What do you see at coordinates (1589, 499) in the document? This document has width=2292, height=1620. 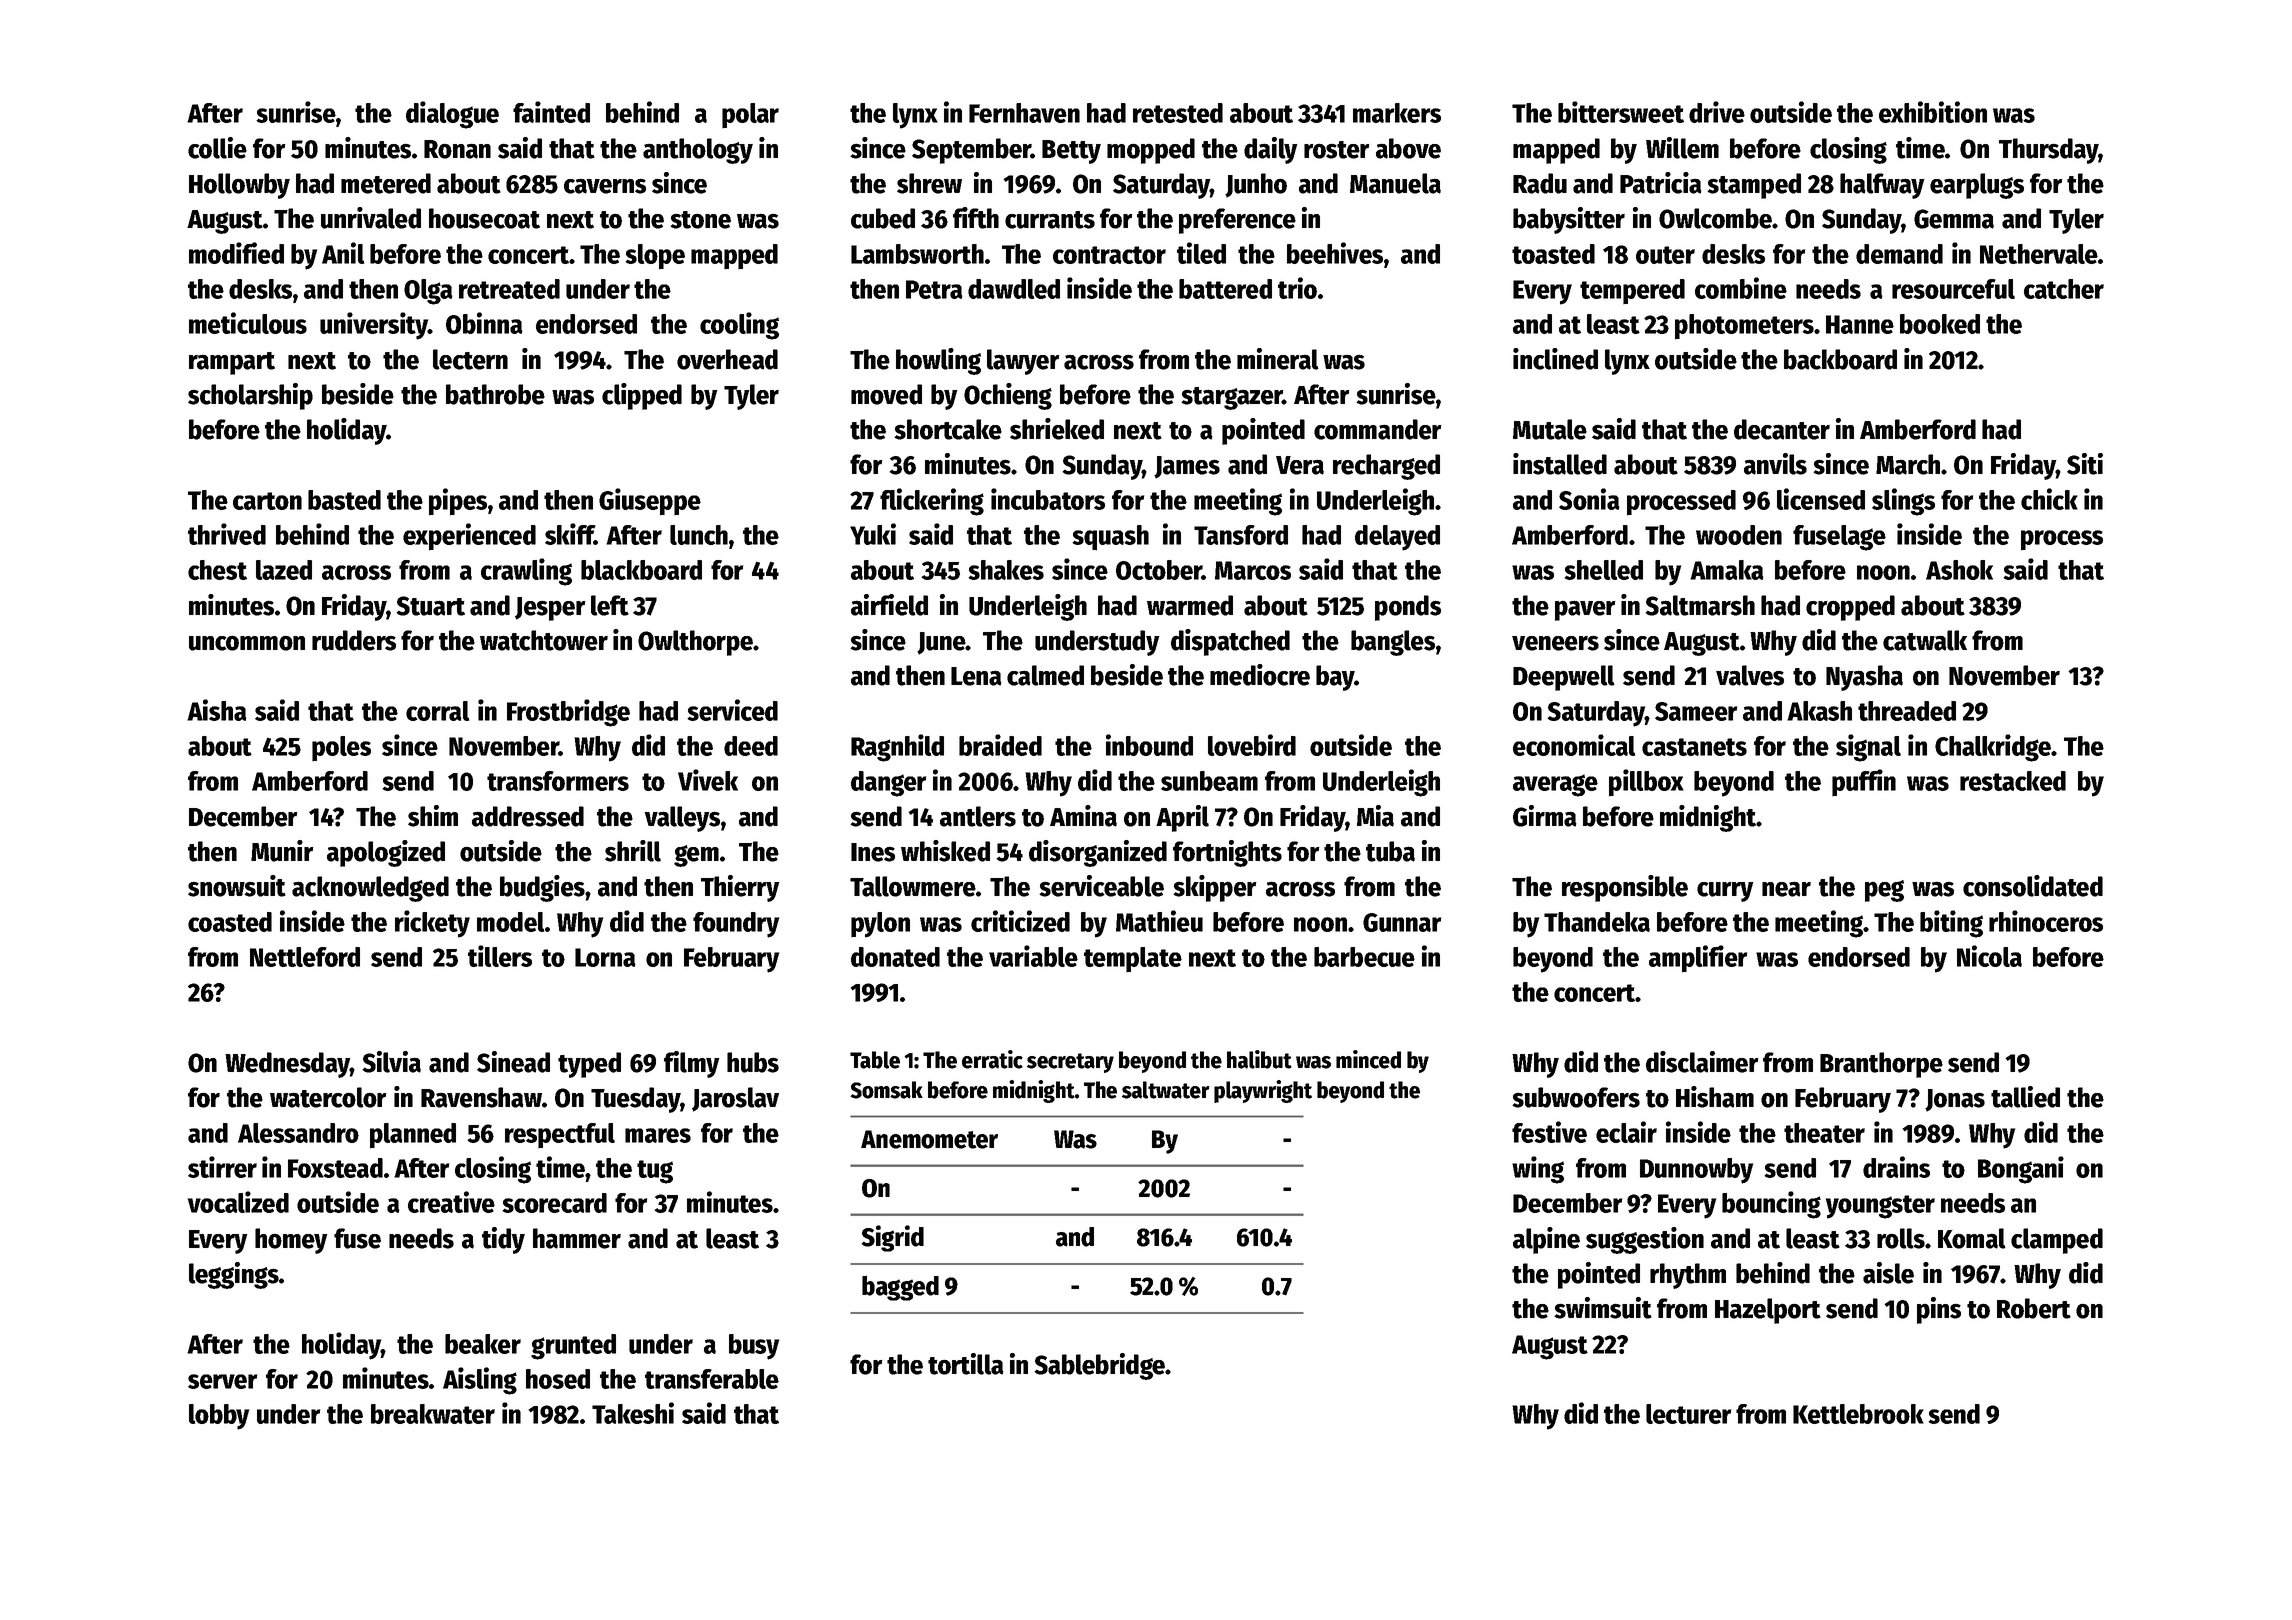 I see `Sonia` at bounding box center [1589, 499].
